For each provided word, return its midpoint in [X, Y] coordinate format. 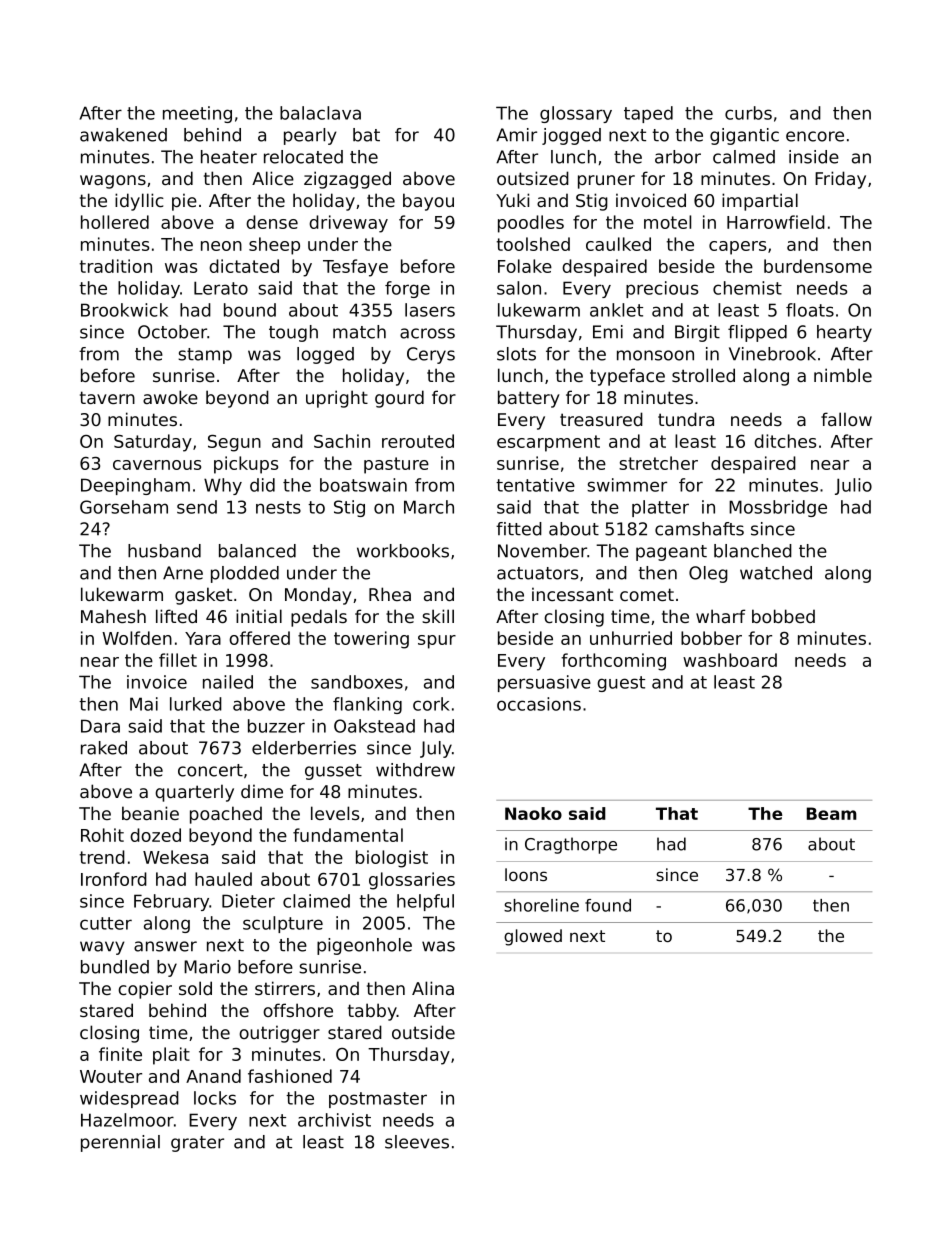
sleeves [417, 1142]
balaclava [320, 113]
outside [423, 1032]
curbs [748, 113]
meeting [197, 114]
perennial [120, 1143]
